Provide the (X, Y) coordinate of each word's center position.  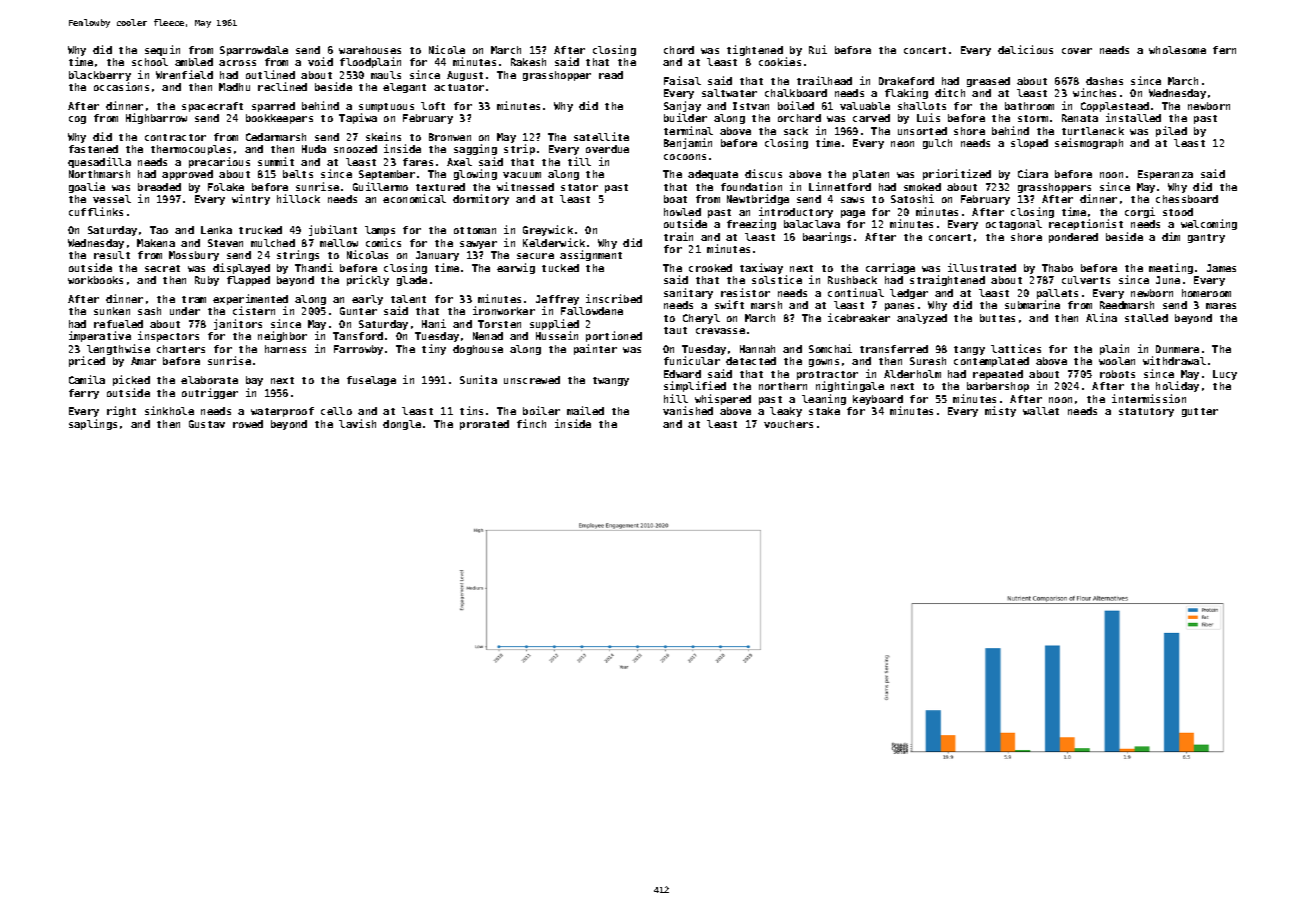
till (579, 161)
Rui (818, 49)
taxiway (761, 268)
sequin (162, 50)
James (1221, 268)
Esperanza (1165, 175)
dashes (1104, 81)
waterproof (282, 412)
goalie (87, 187)
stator (579, 187)
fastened (93, 149)
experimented (250, 300)
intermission (1149, 398)
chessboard (1187, 199)
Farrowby (358, 350)
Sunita (478, 379)
